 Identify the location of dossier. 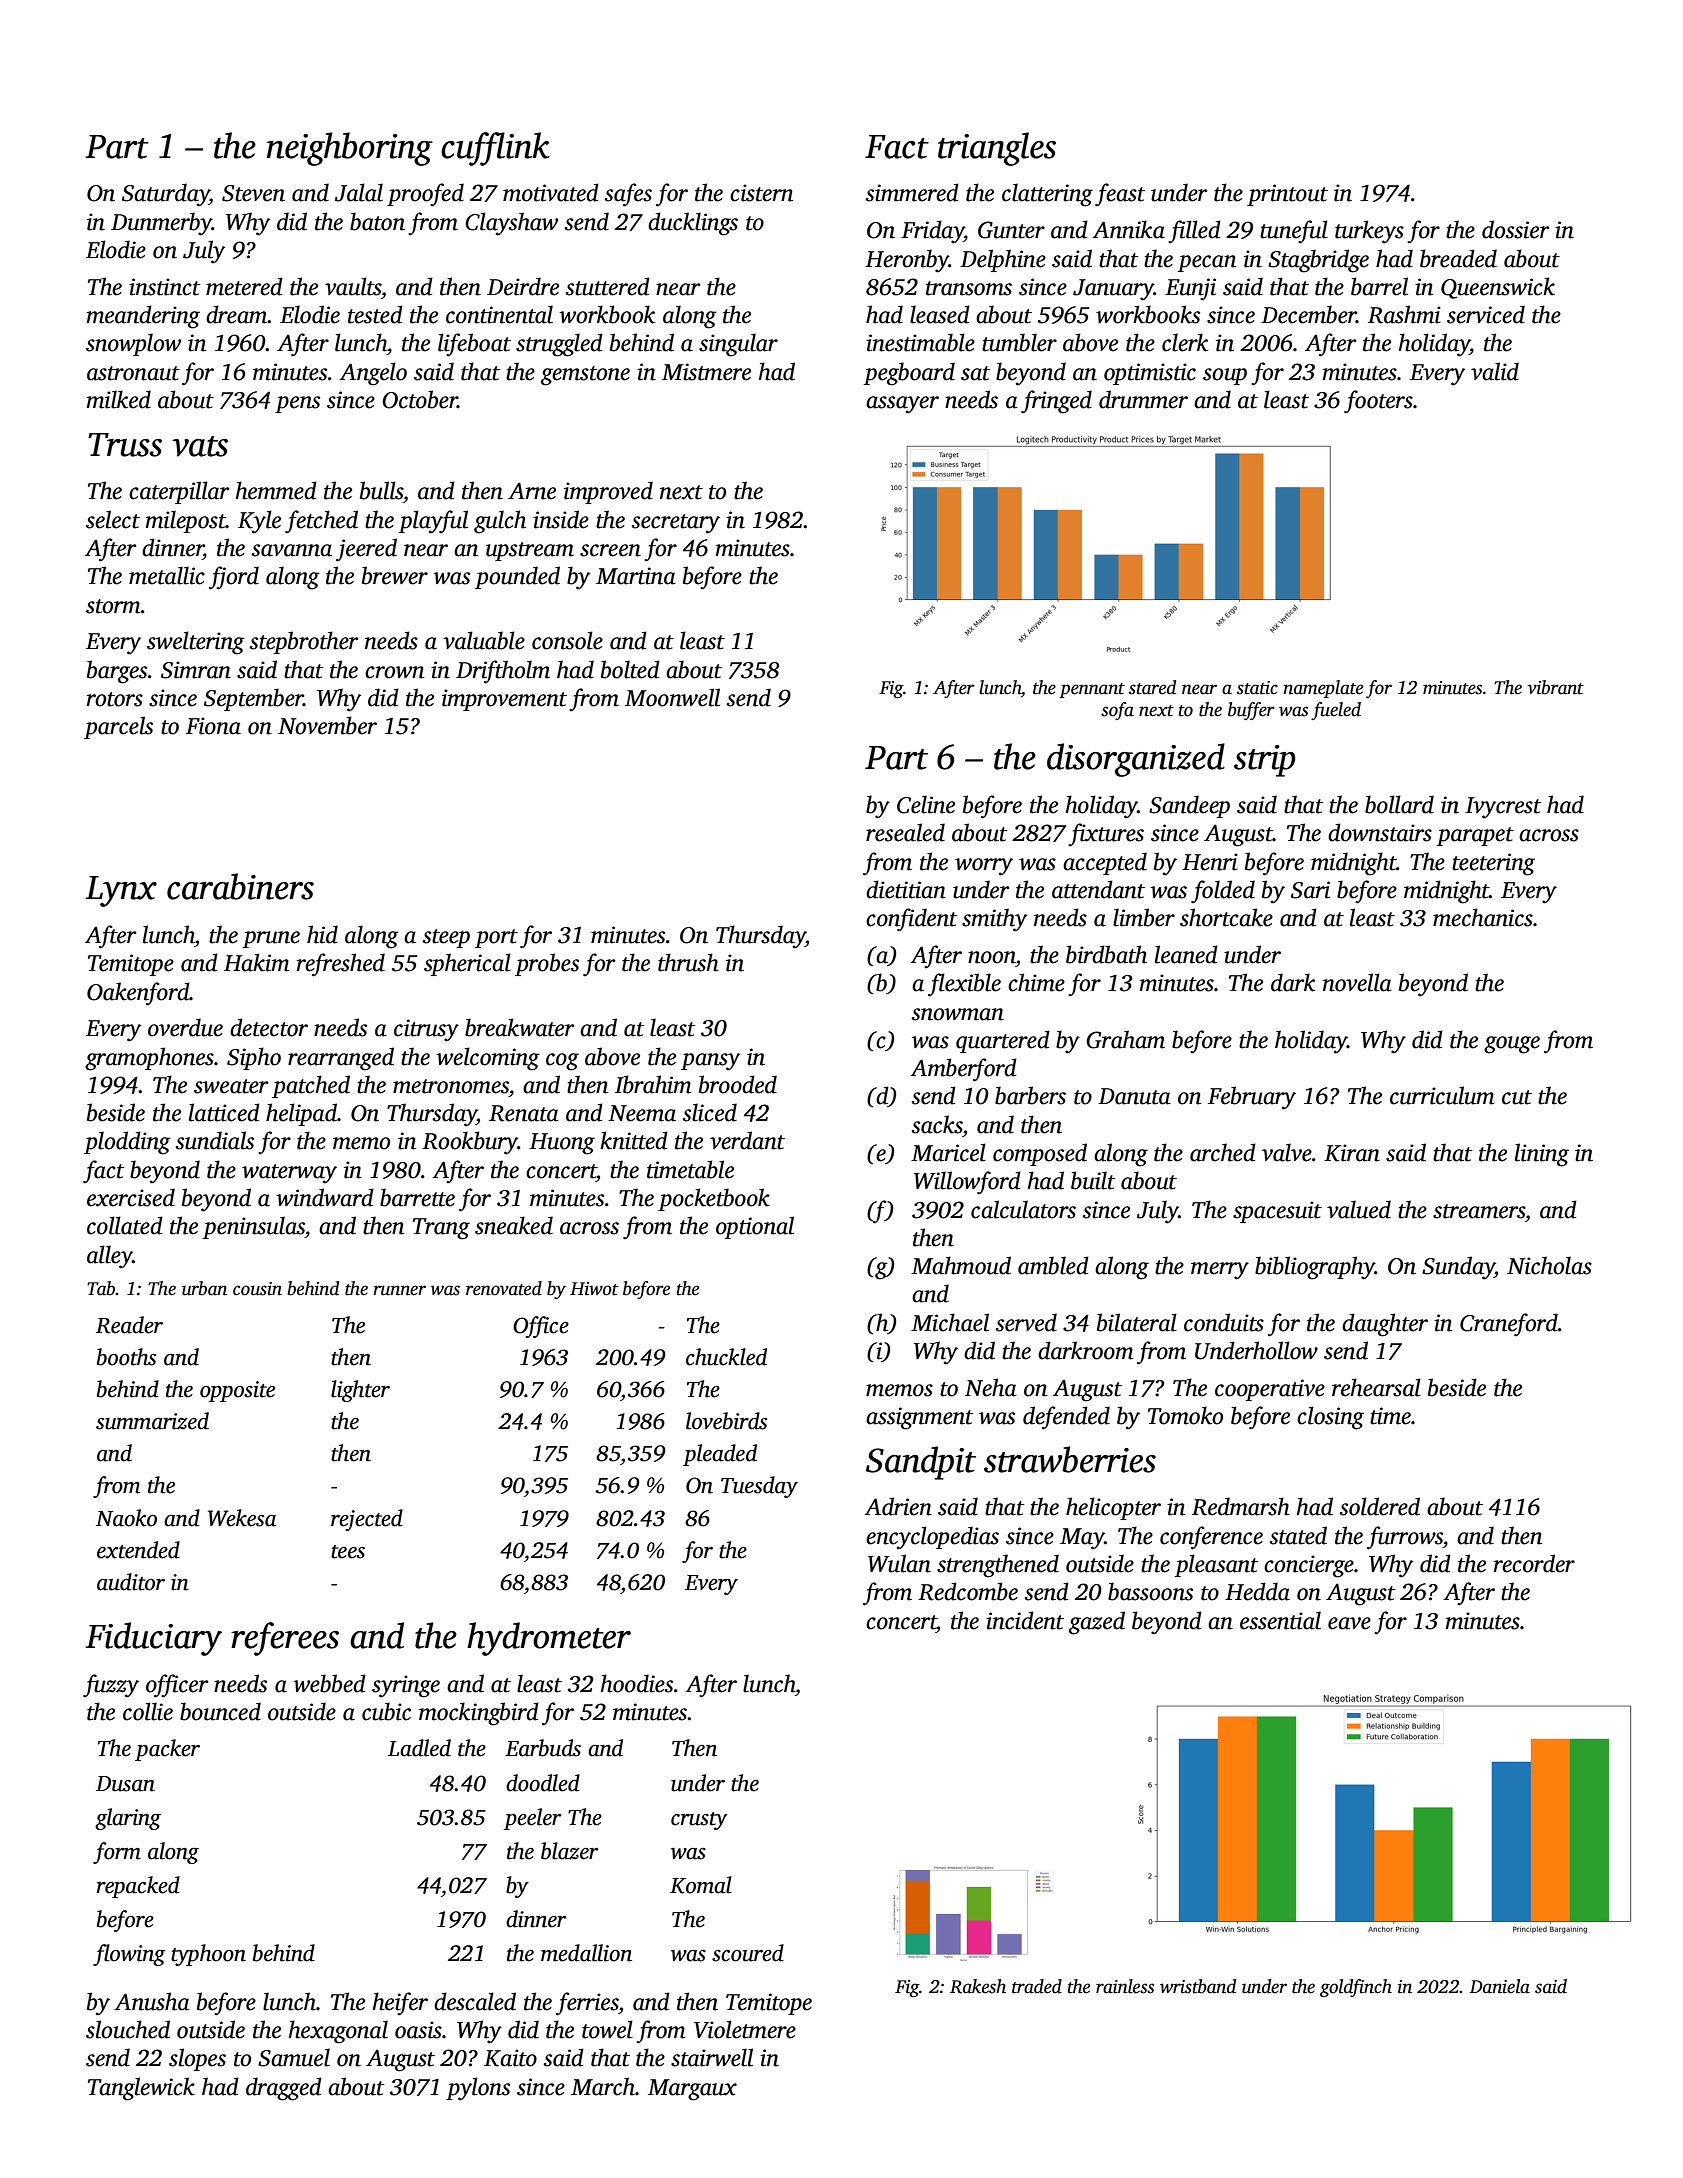
(1516, 229).
